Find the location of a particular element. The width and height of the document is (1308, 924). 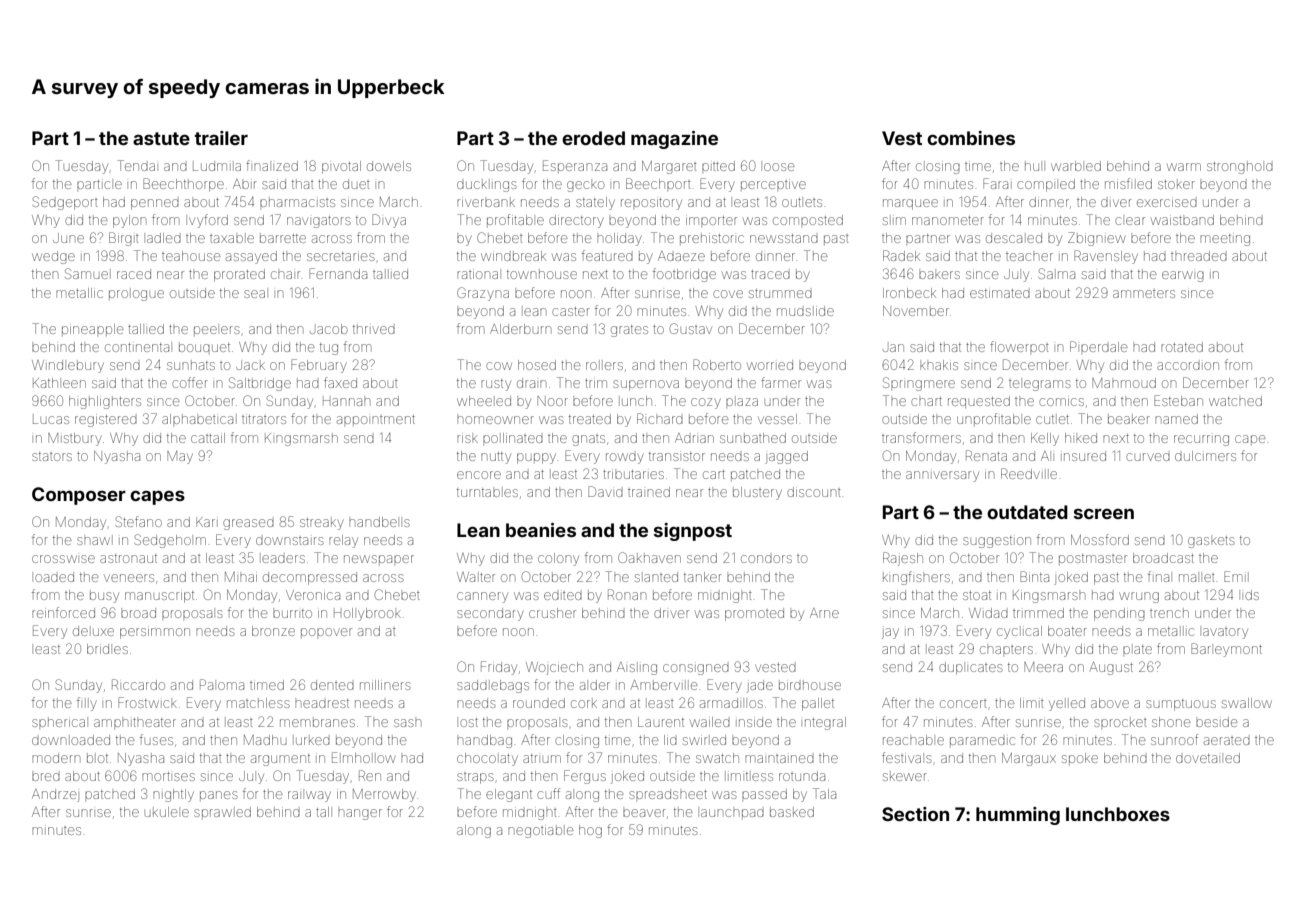

combines is located at coordinates (971, 138).
